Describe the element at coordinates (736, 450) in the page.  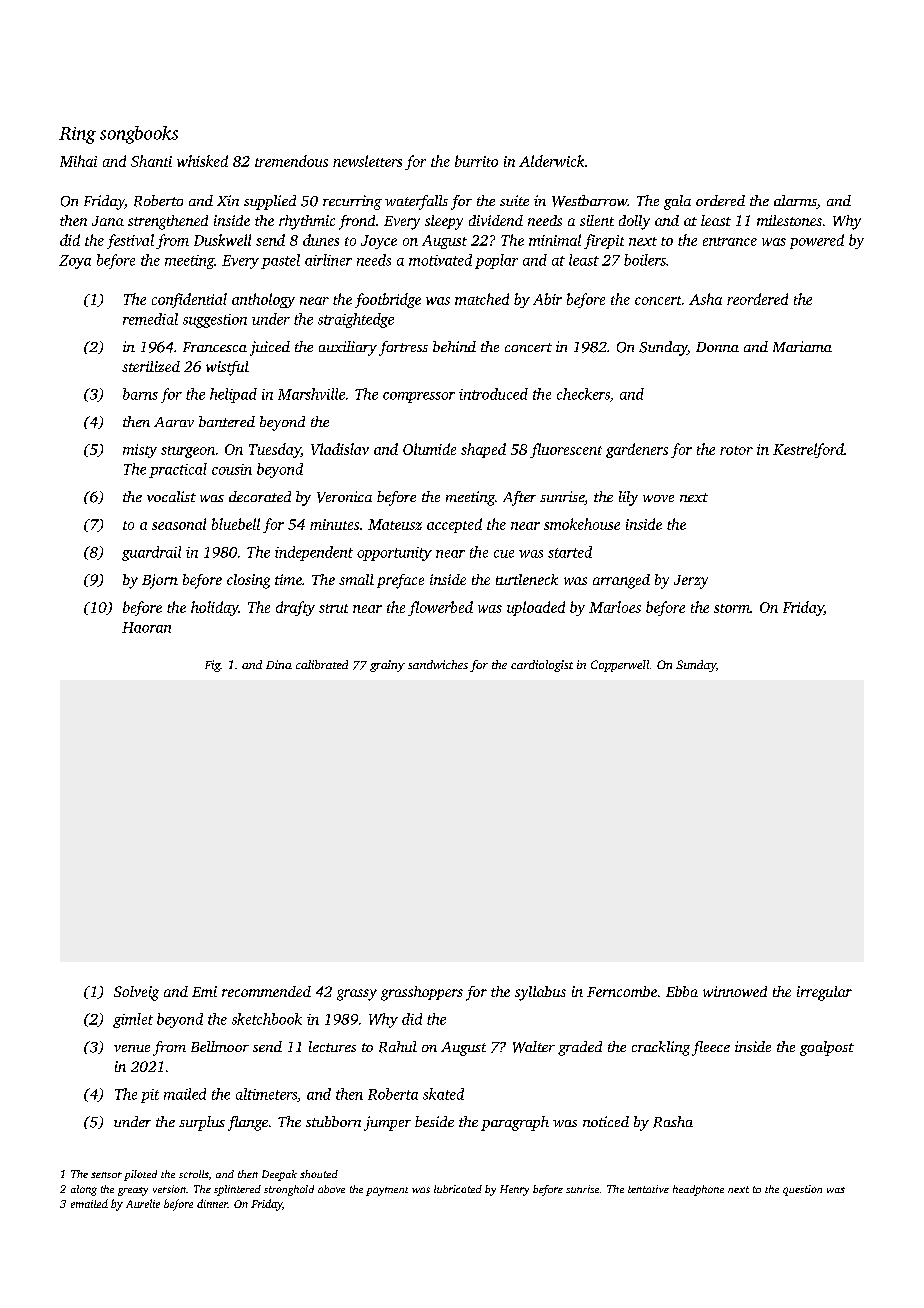
I see `rotor` at that location.
